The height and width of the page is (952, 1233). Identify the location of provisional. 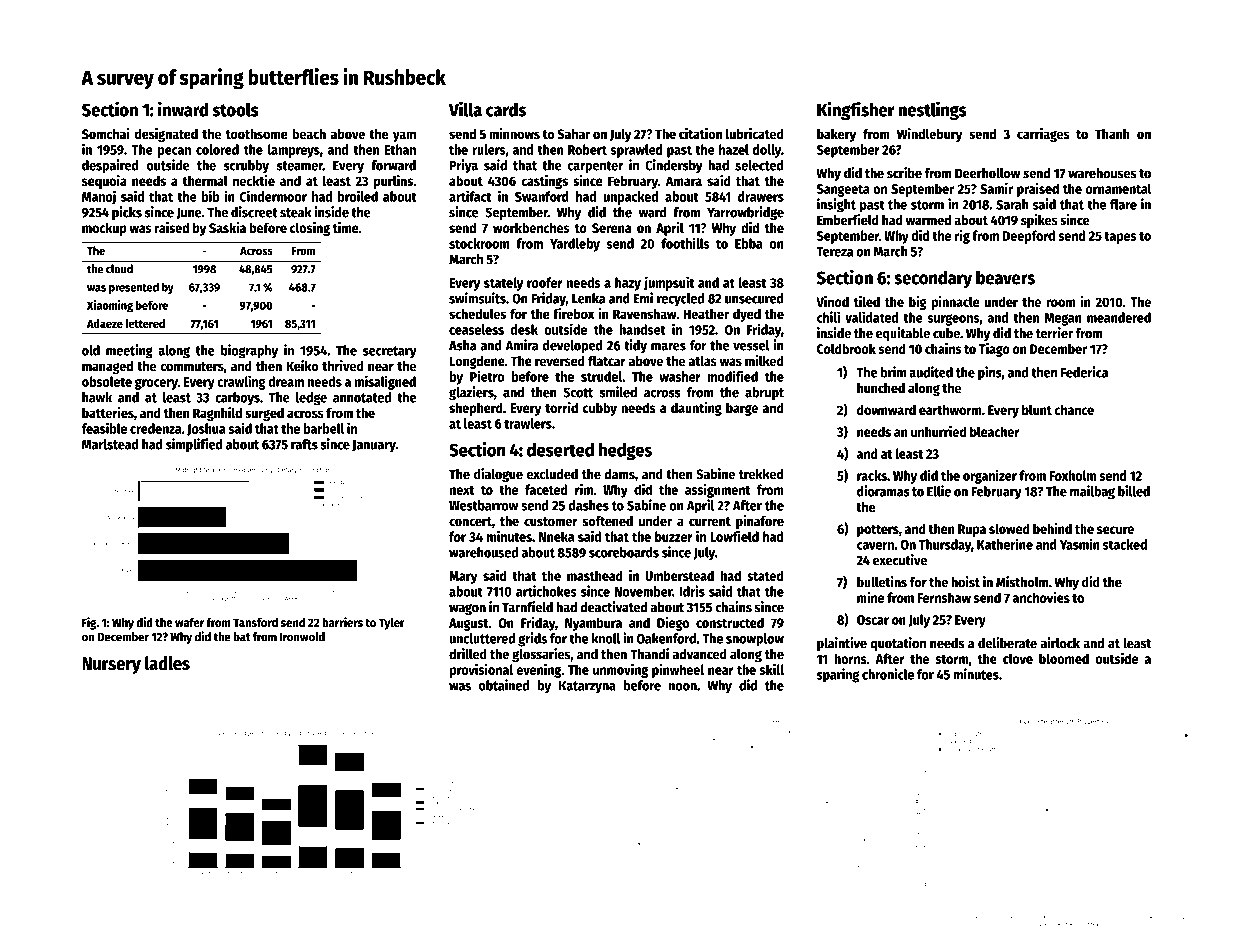
(481, 670).
